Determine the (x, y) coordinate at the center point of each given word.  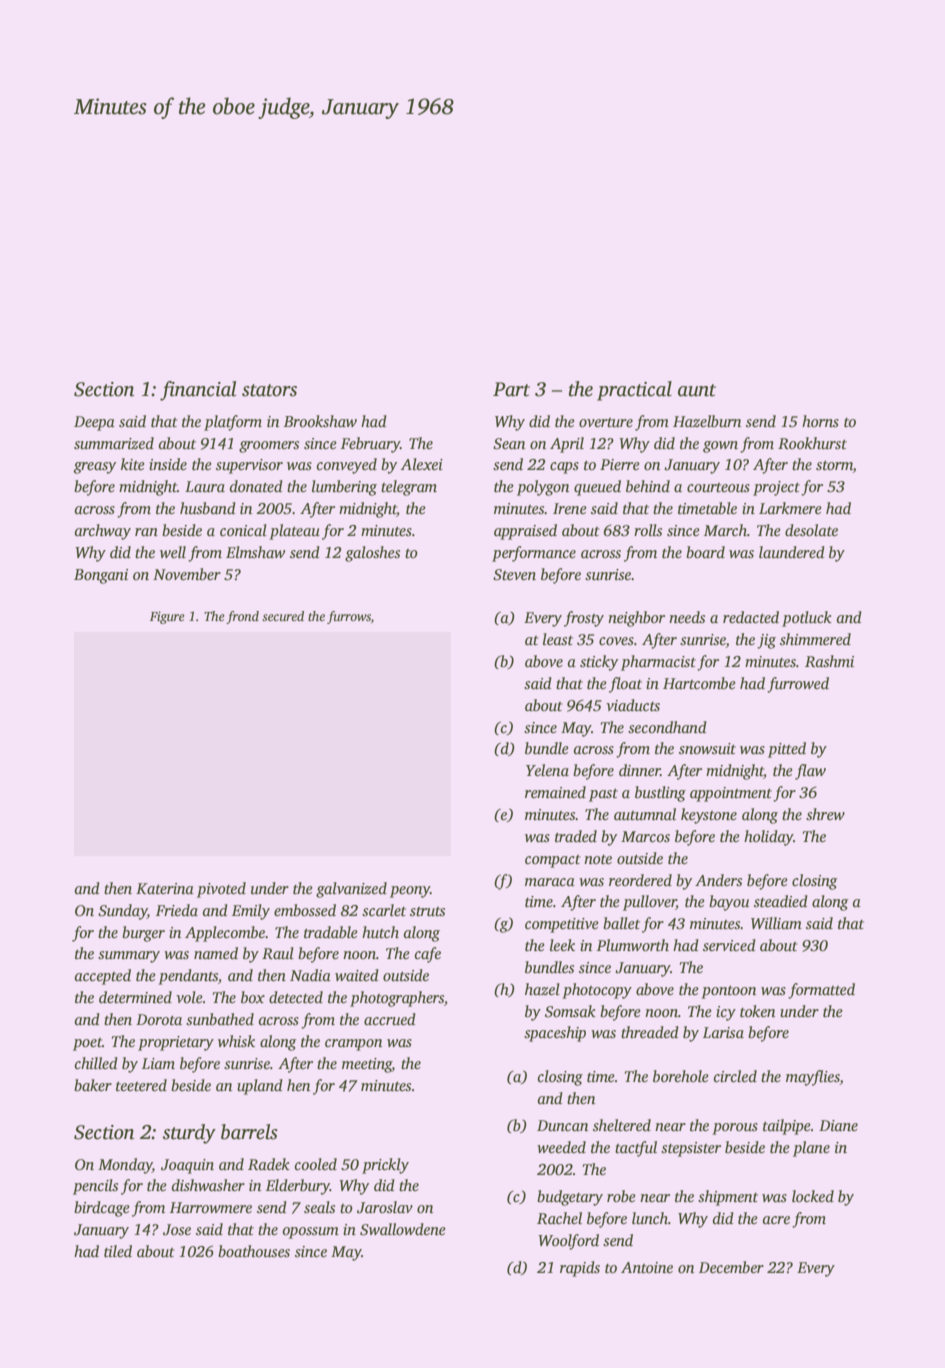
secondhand (667, 727)
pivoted (221, 890)
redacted (751, 617)
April (567, 445)
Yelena (547, 770)
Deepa (94, 423)
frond (242, 617)
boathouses (254, 1251)
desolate (811, 530)
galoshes (372, 554)
